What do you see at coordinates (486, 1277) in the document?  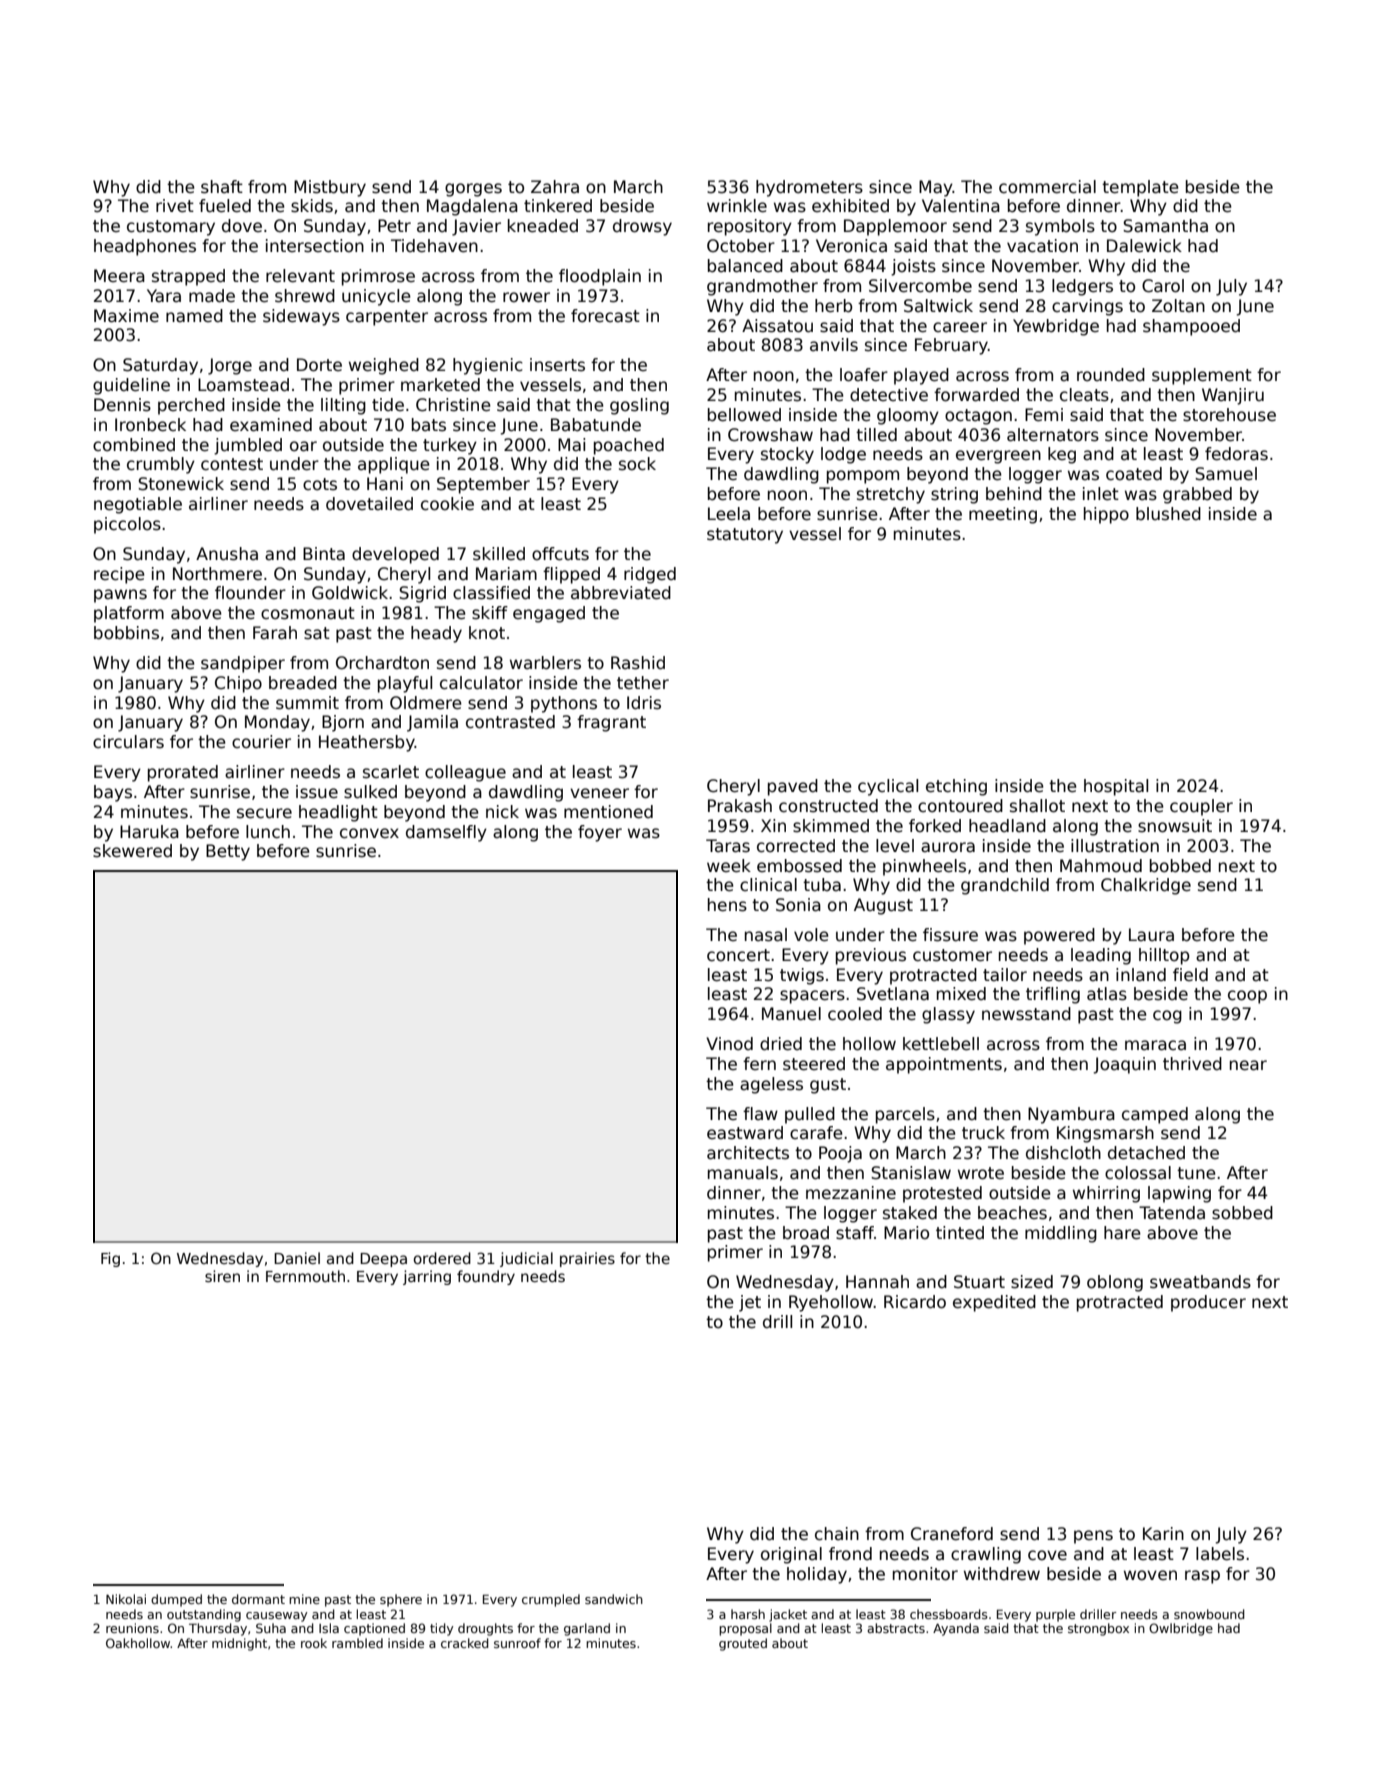 I see `foundry` at bounding box center [486, 1277].
